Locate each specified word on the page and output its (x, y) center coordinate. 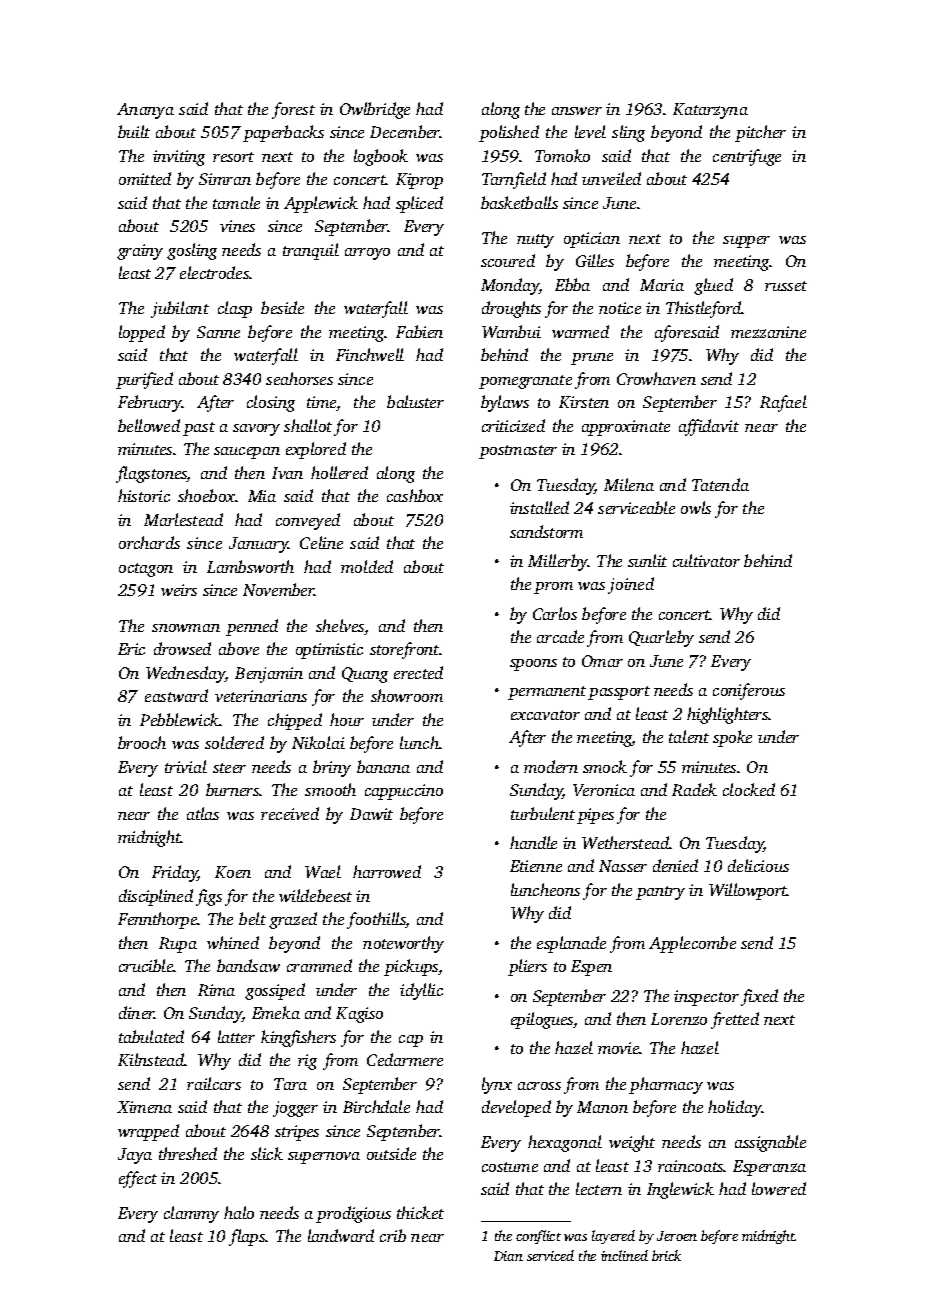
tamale (236, 202)
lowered (779, 1188)
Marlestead (183, 519)
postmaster (518, 452)
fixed (759, 997)
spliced (419, 204)
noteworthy (403, 944)
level (590, 131)
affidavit (709, 427)
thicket (420, 1212)
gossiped (275, 991)
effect (138, 1179)
